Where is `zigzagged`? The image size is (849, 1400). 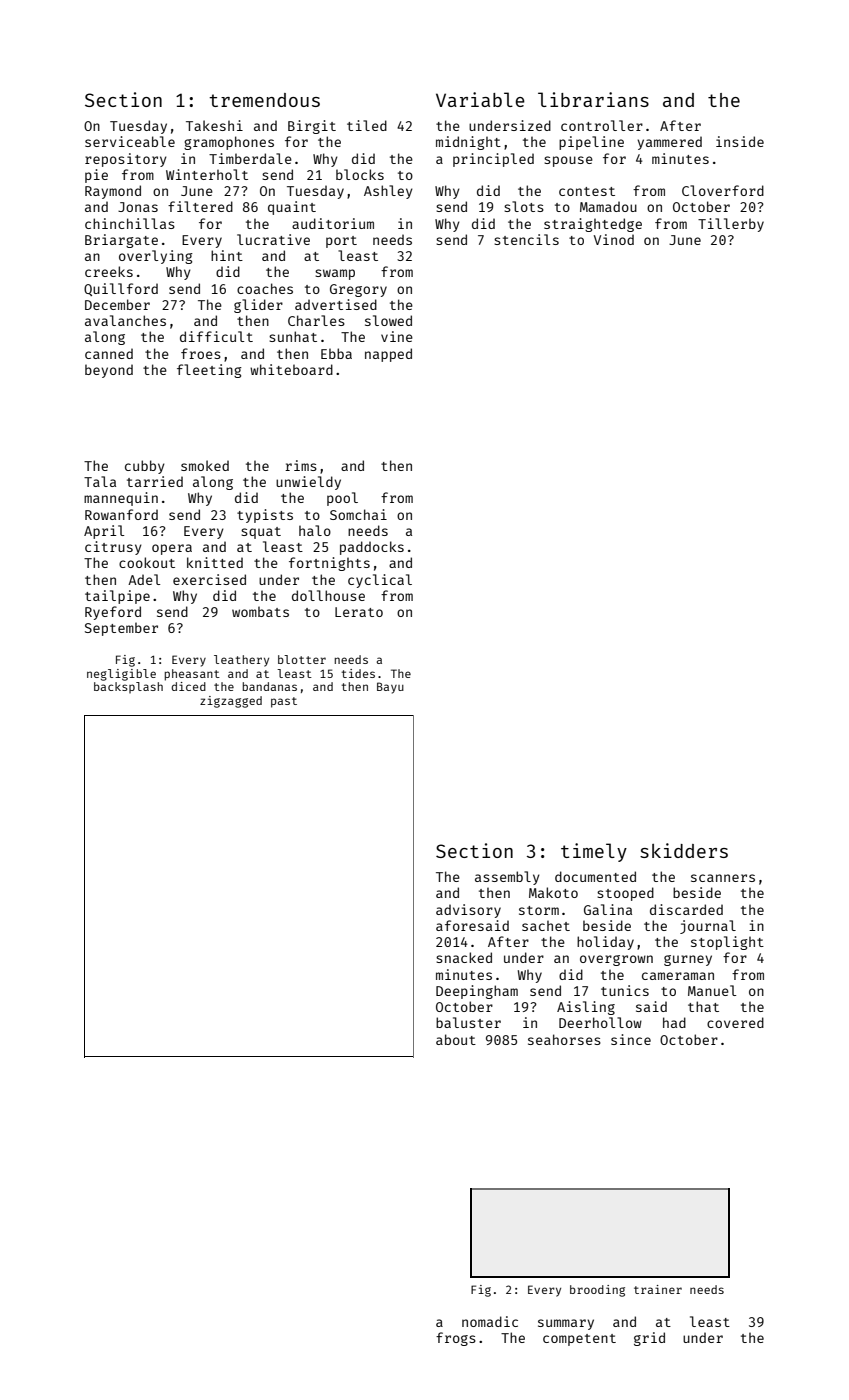 zigzagged is located at coordinates (231, 702).
